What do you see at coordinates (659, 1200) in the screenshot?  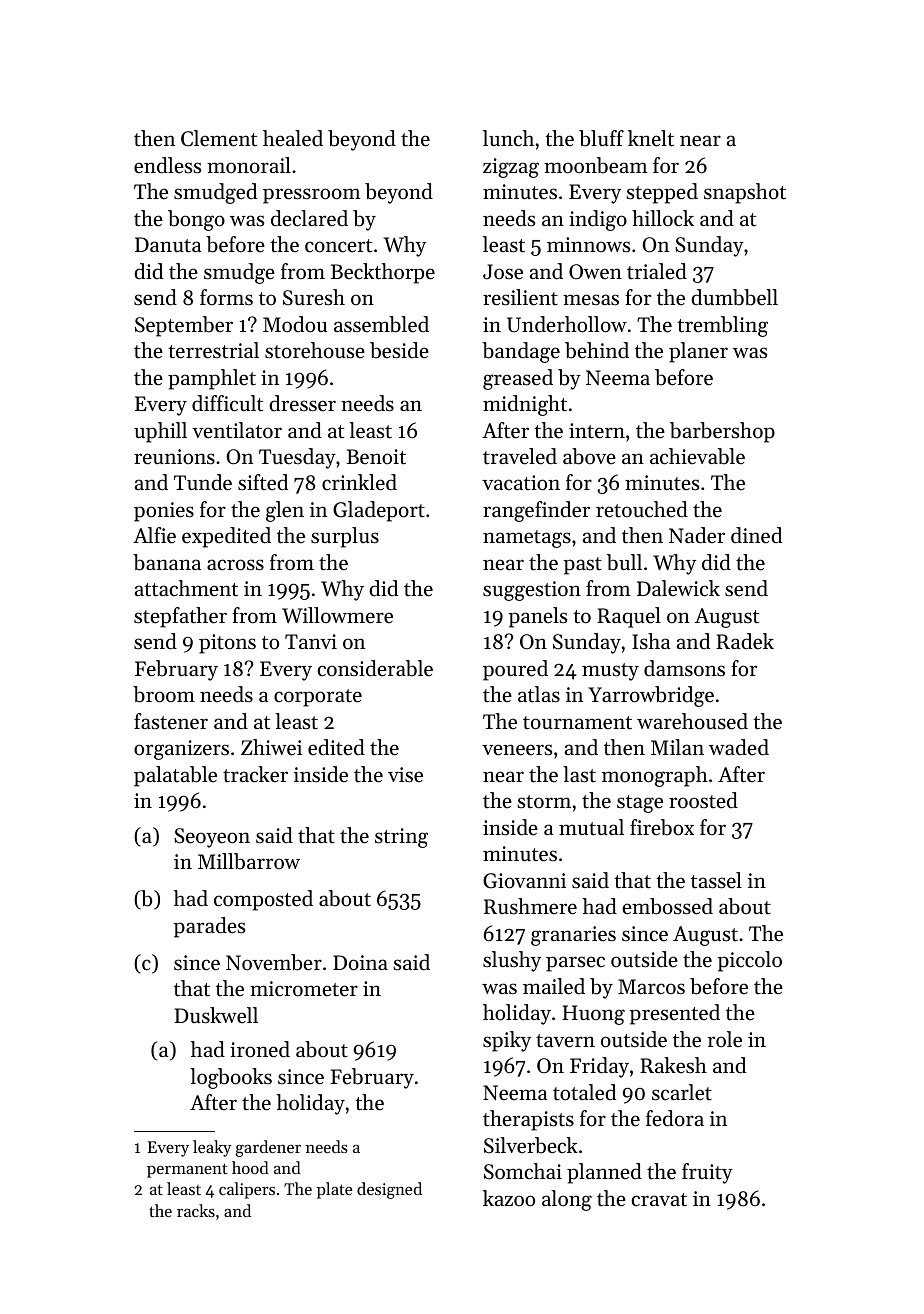 I see `cravat` at bounding box center [659, 1200].
